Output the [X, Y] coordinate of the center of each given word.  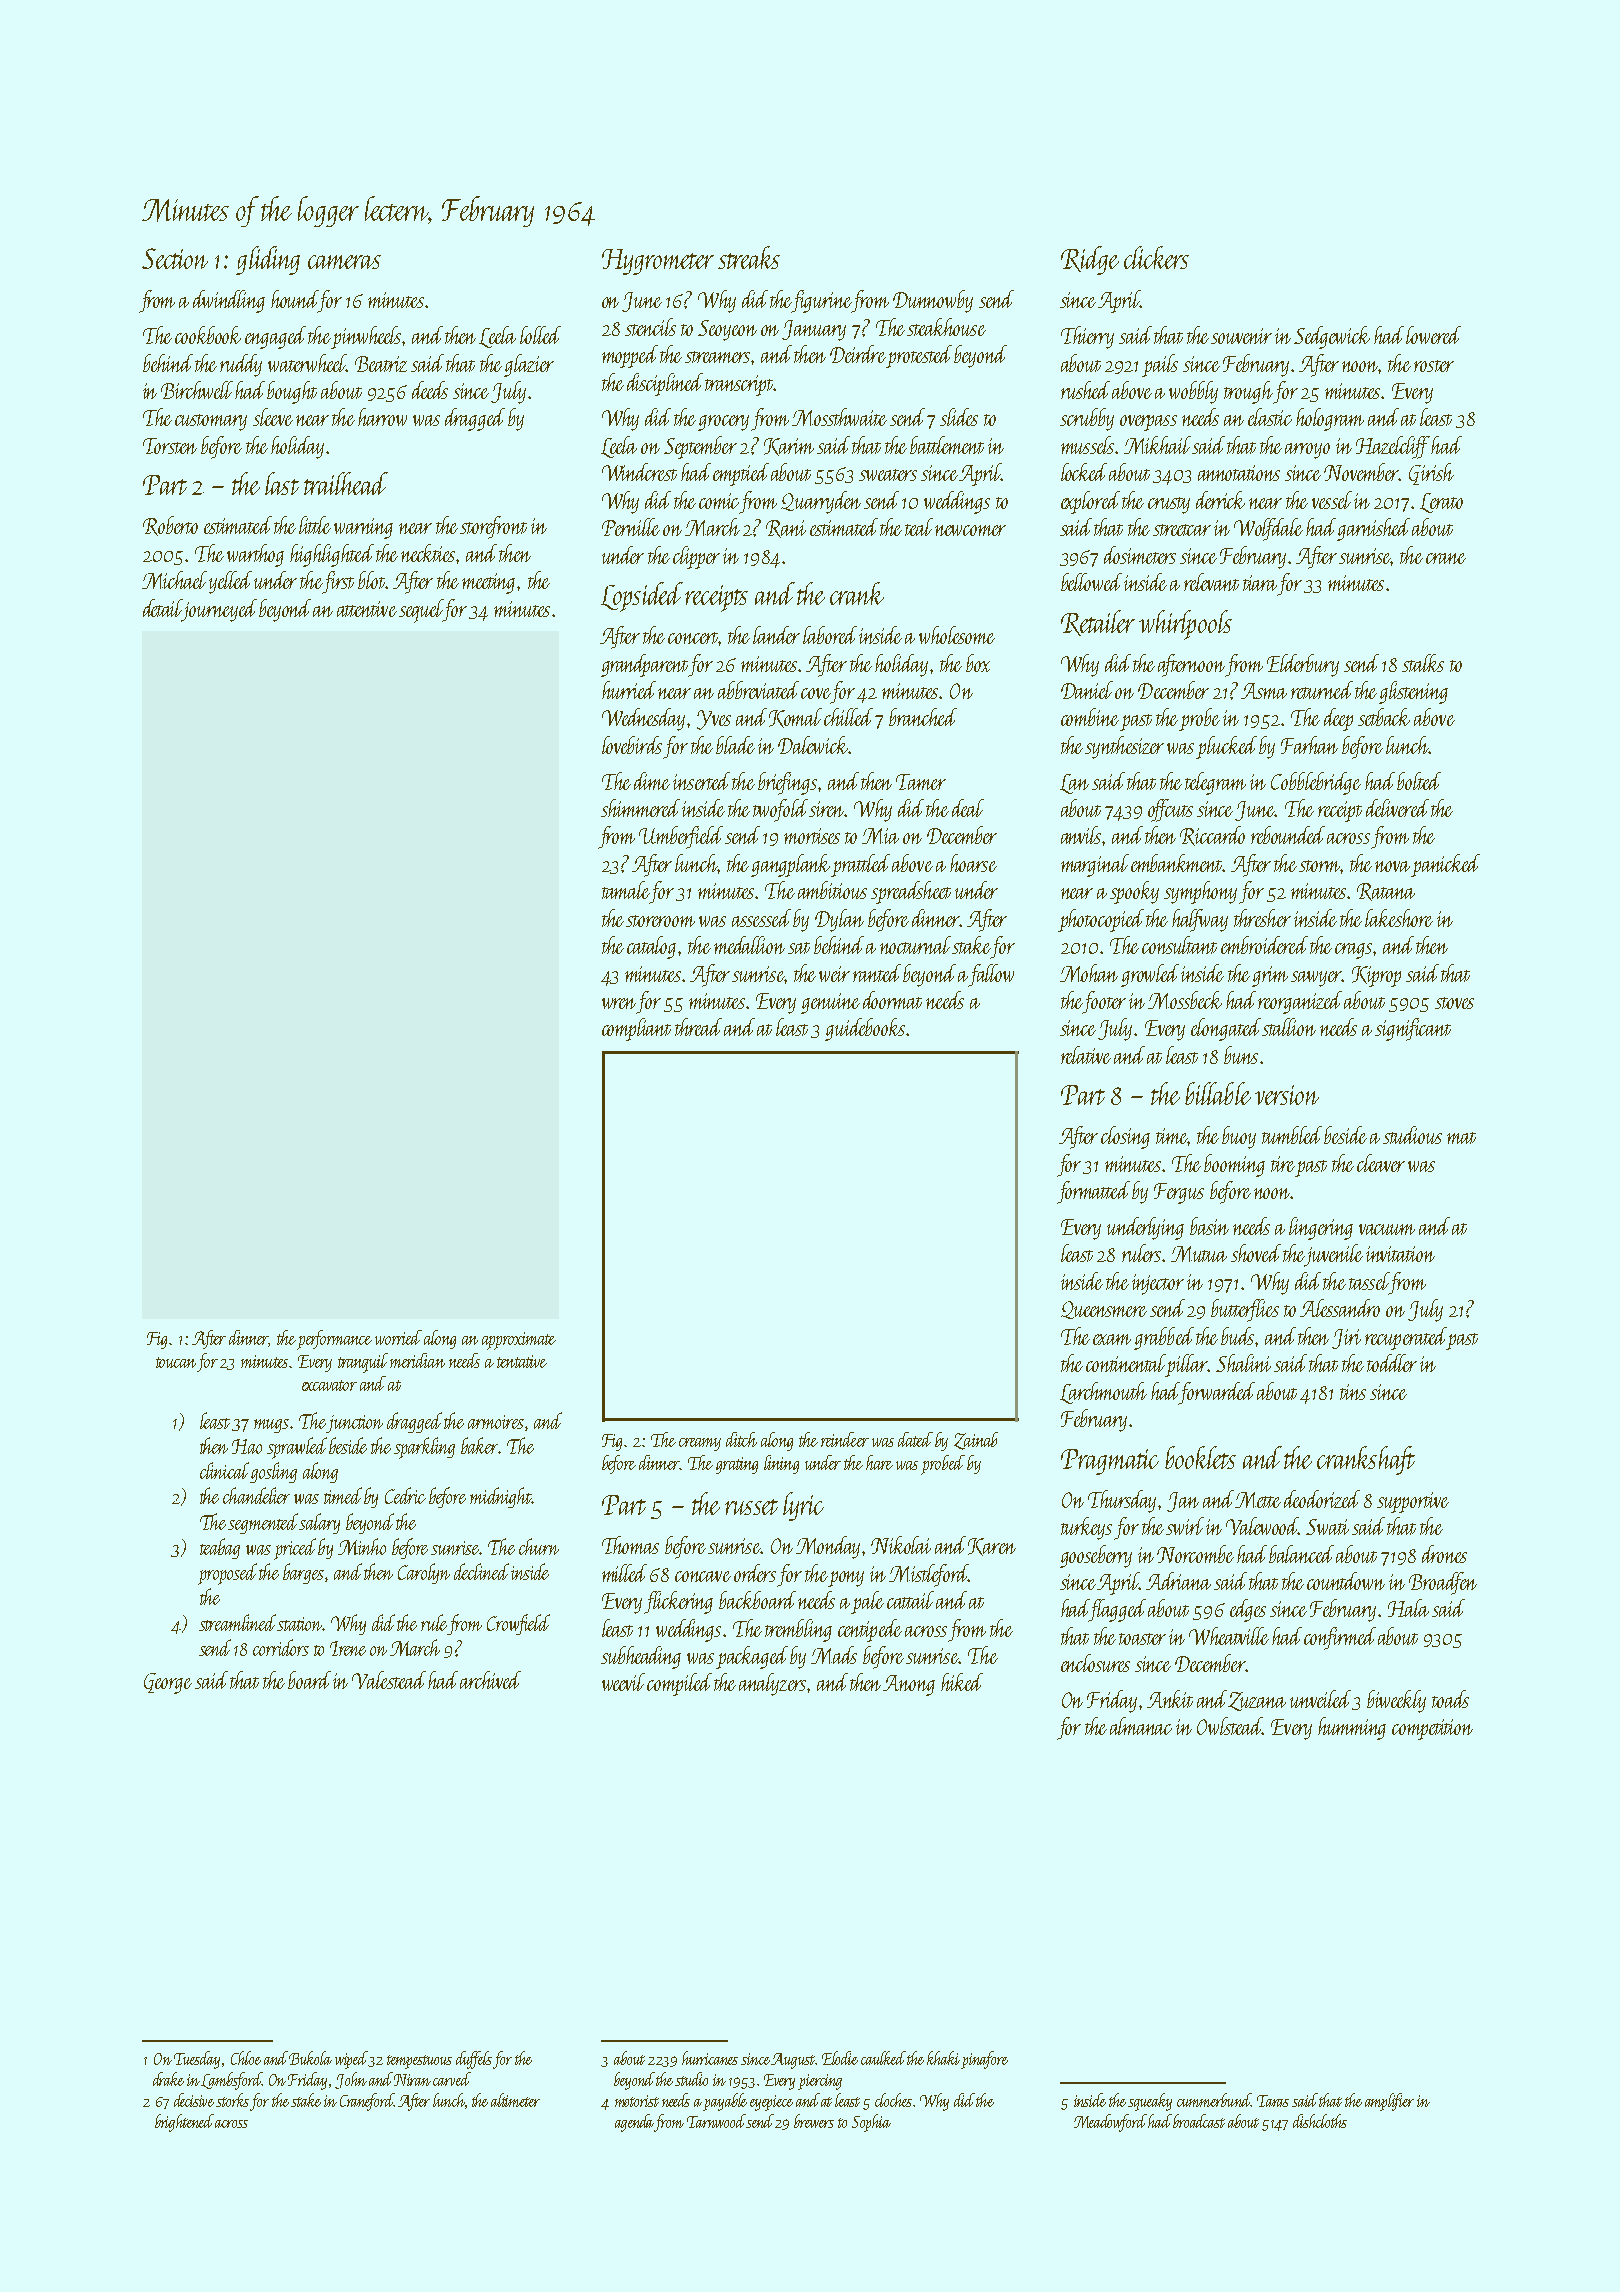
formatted [1093, 1192]
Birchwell [197, 390]
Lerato [1441, 503]
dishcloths [1320, 2121]
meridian [417, 1360]
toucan [176, 1362]
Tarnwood [716, 2121]
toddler [1392, 1363]
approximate [519, 1341]
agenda [635, 2123]
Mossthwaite [839, 417]
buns [1241, 1055]
